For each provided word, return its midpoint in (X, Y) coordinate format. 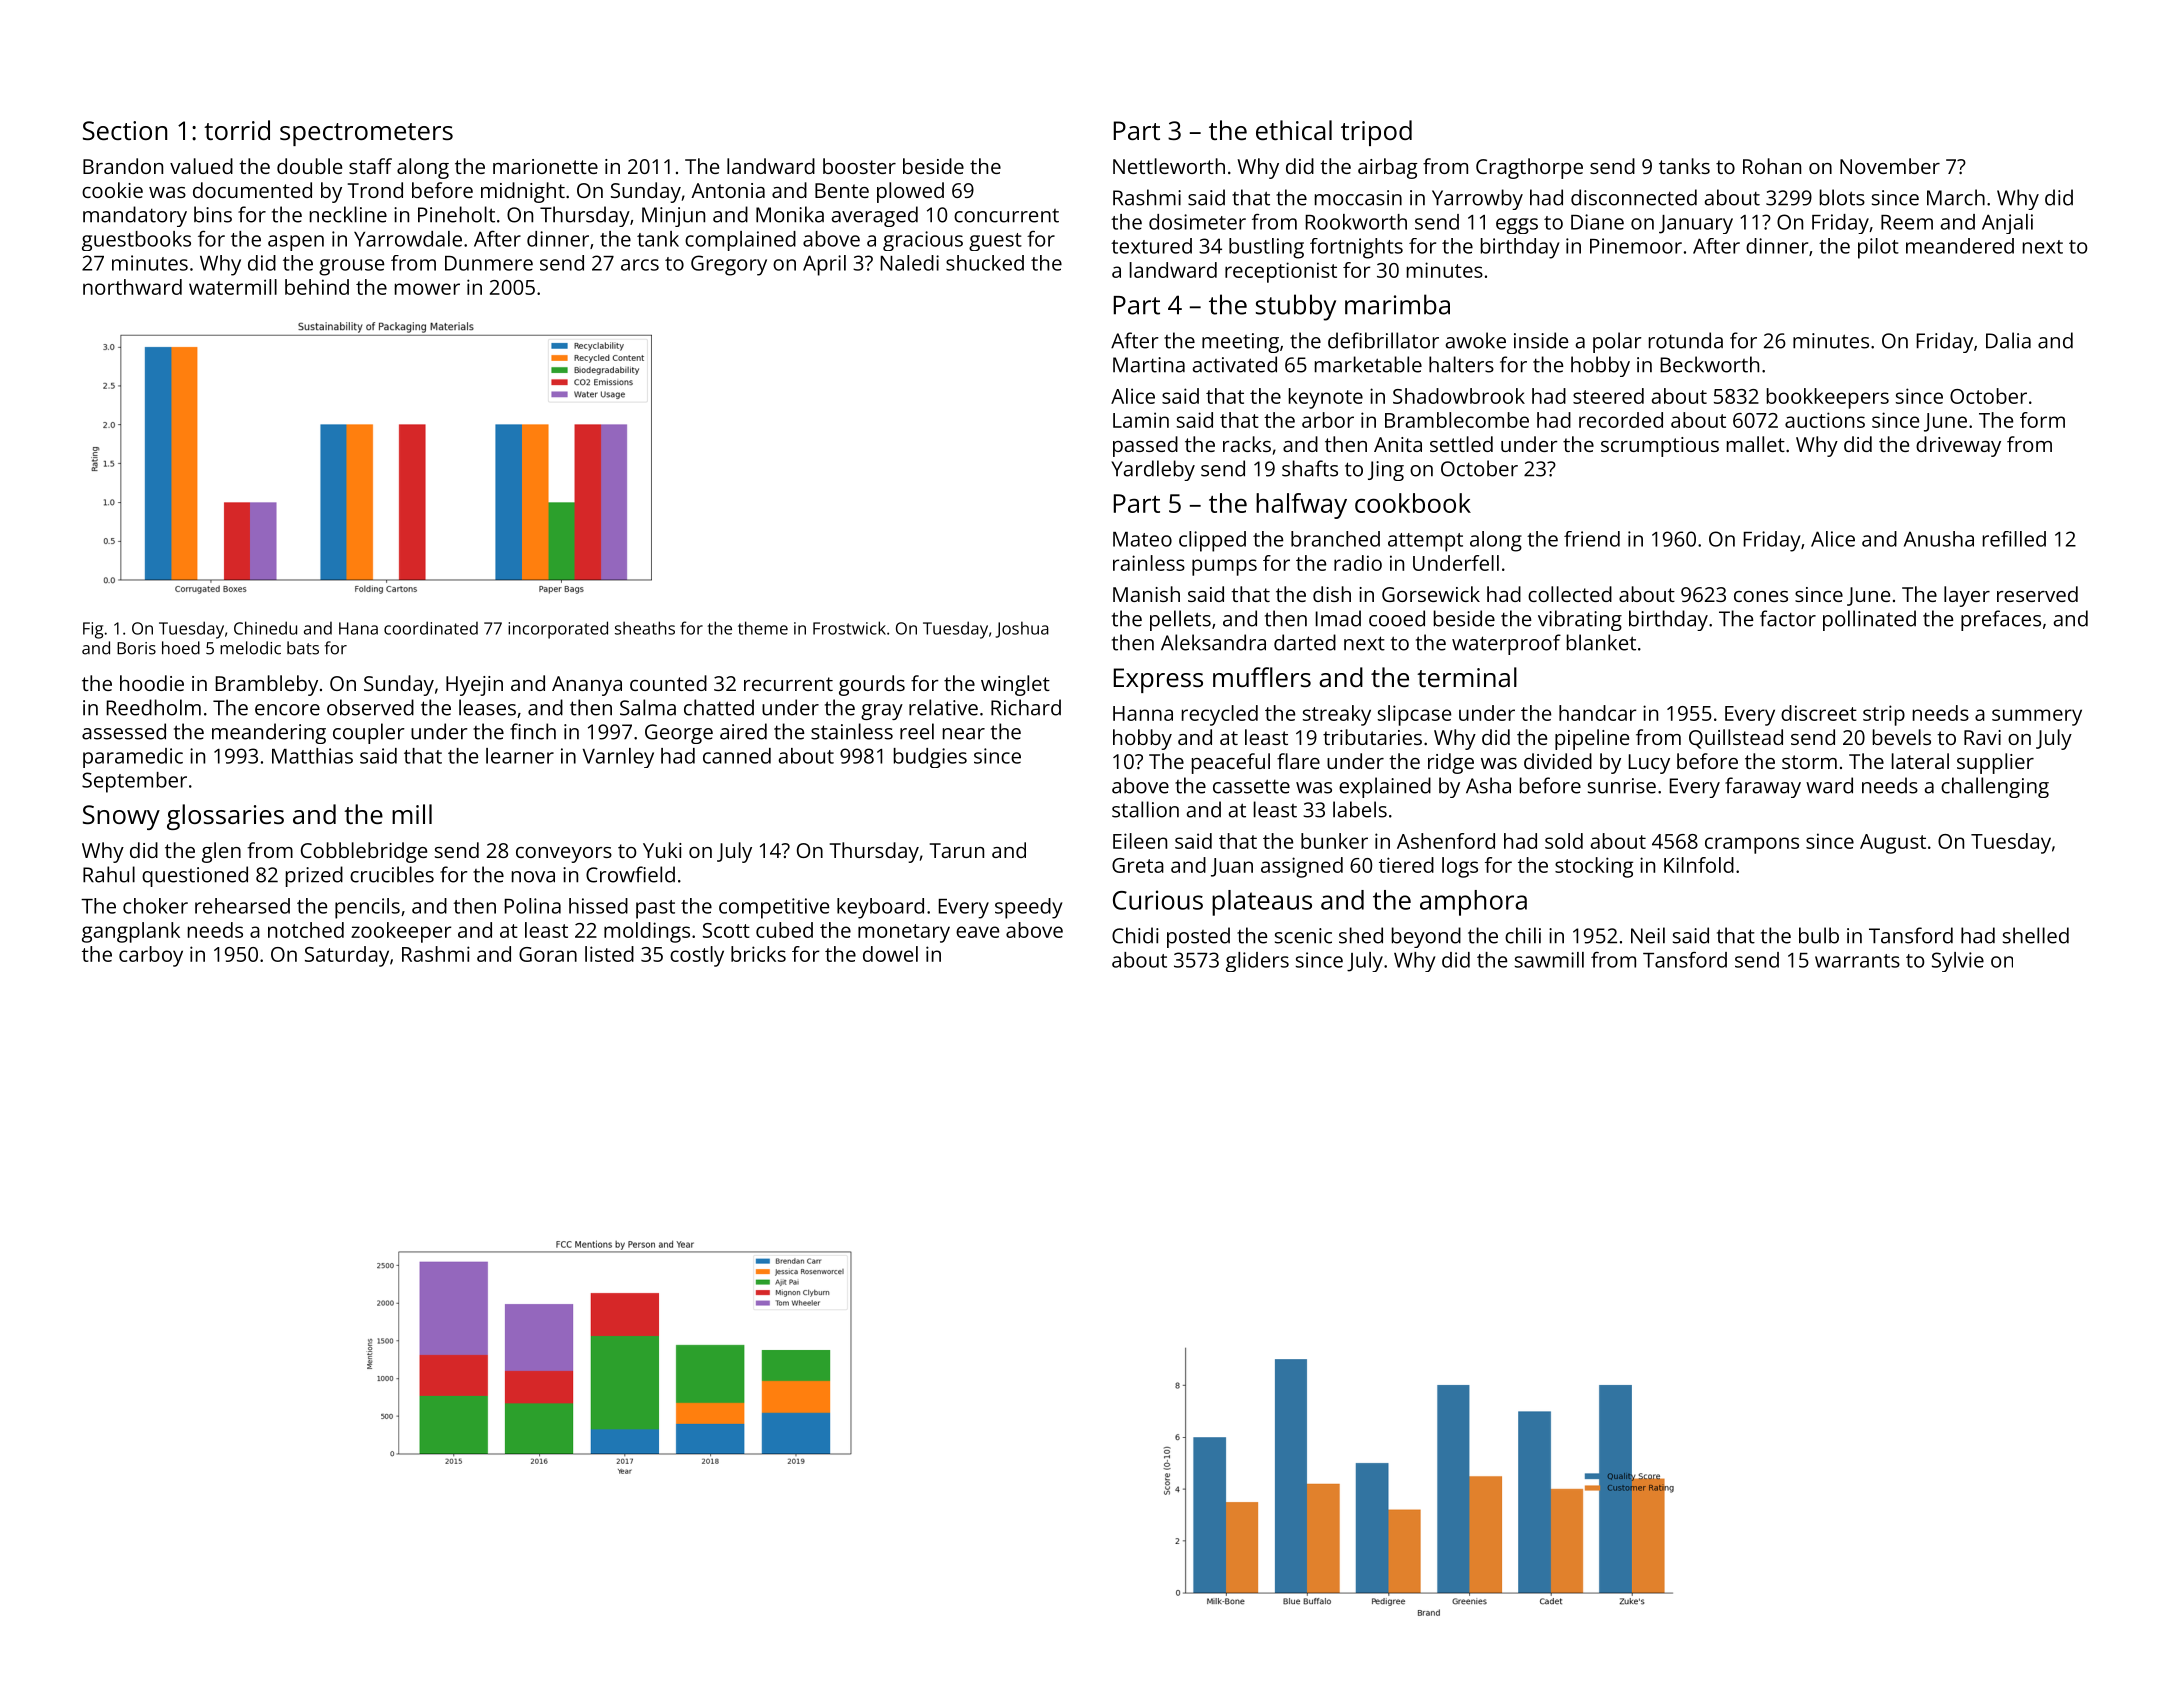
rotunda (1686, 340)
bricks (758, 954)
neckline (348, 214)
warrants (1857, 961)
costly (697, 956)
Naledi (910, 263)
